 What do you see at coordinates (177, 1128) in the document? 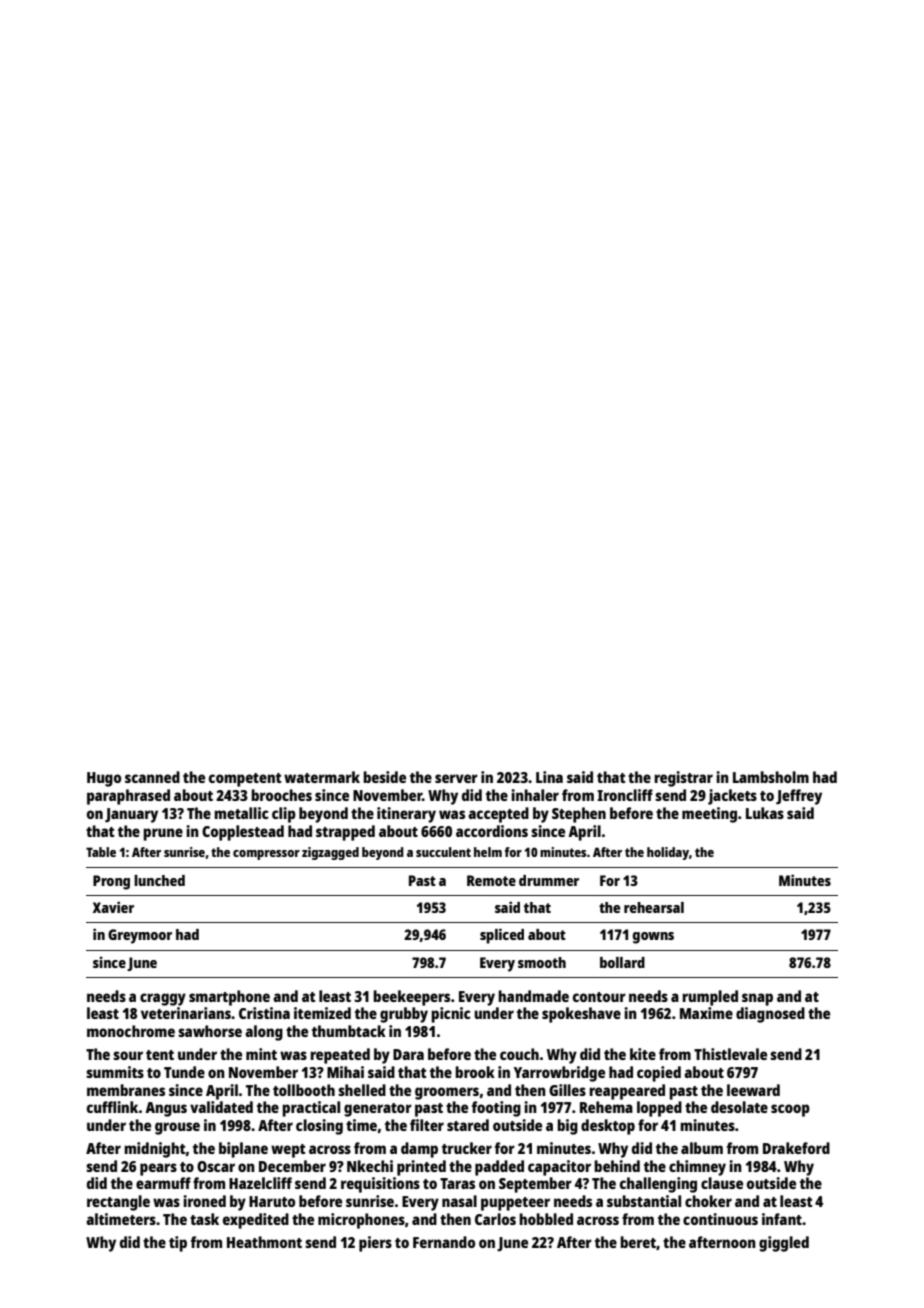
I see `grouse` at bounding box center [177, 1128].
